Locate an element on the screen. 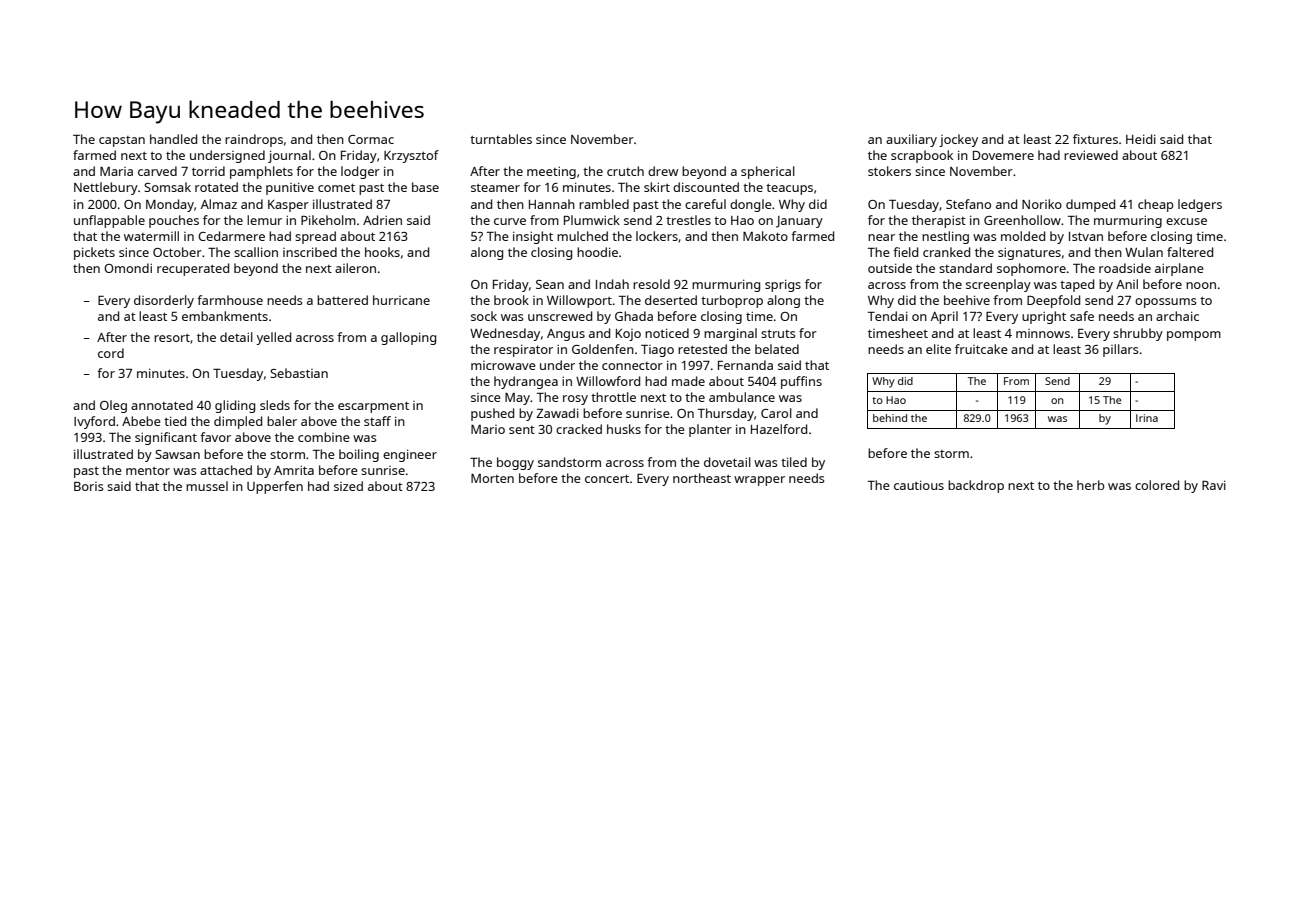 This screenshot has width=1308, height=924. turntables is located at coordinates (501, 139).
